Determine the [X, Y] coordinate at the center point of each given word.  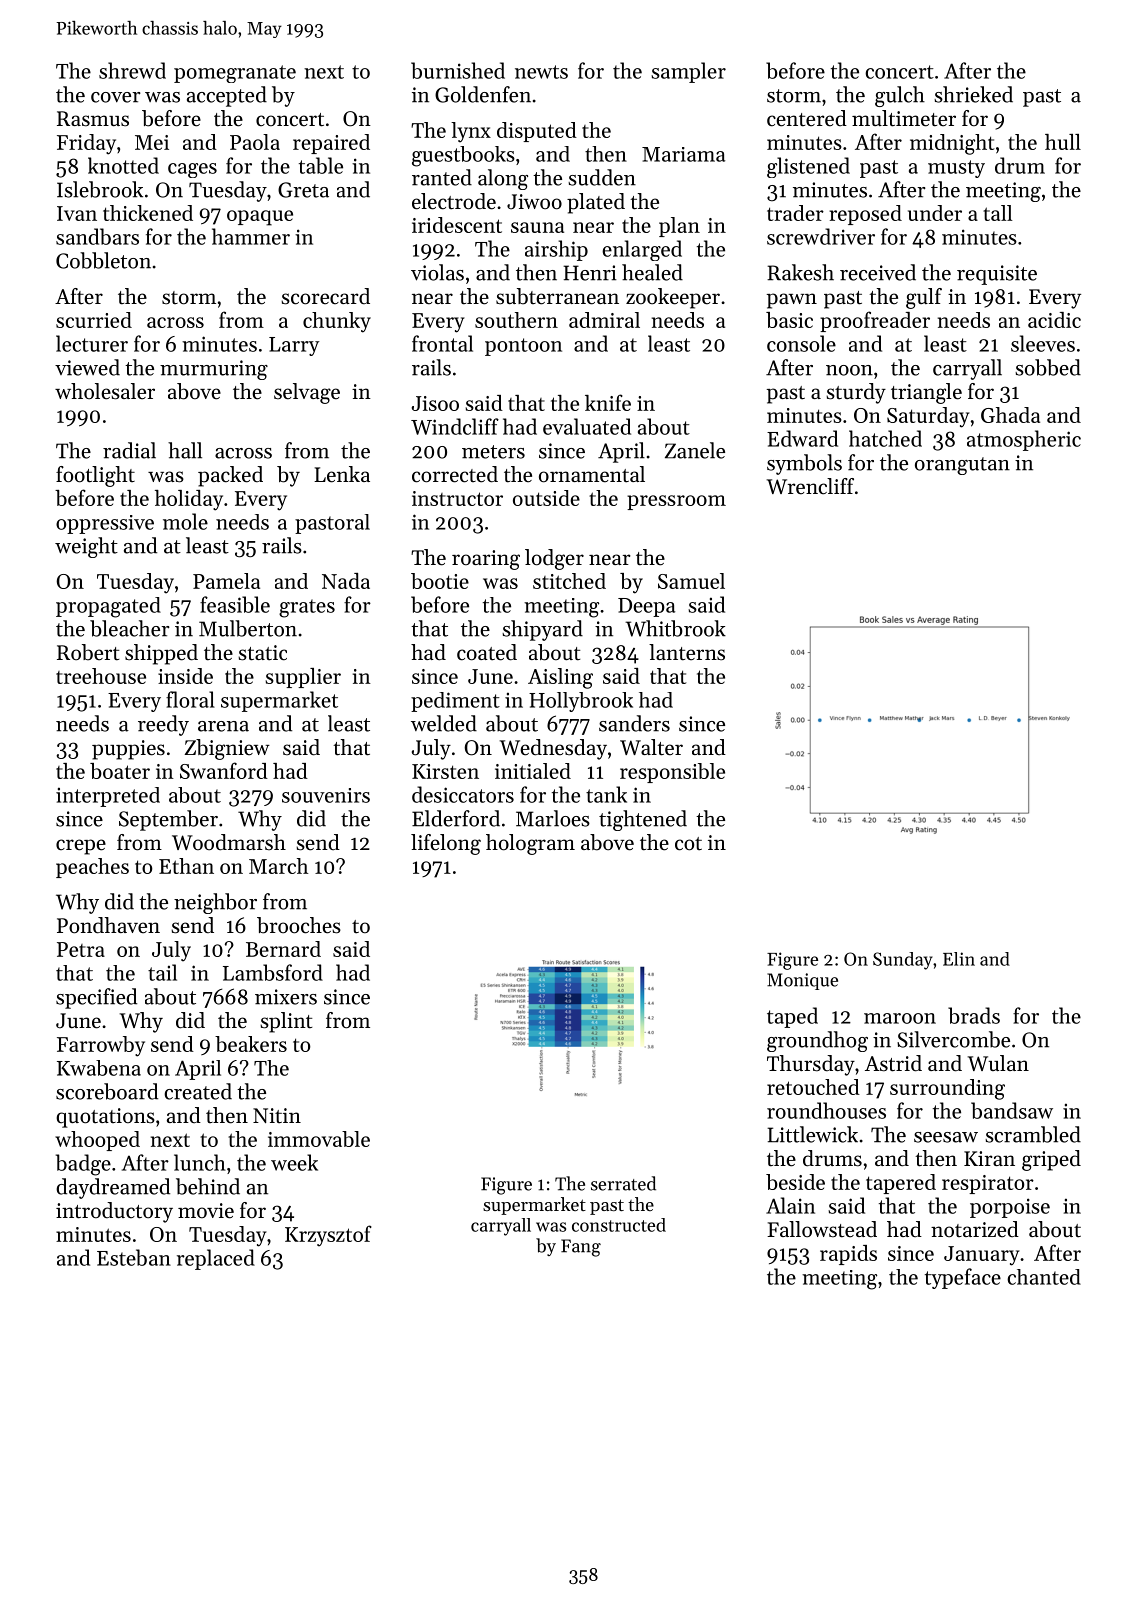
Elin [959, 959]
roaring [486, 560]
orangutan [962, 466]
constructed [619, 1225]
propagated [108, 607]
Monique [802, 981]
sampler [688, 72]
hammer [251, 236]
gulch [900, 96]
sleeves [1043, 343]
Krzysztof [328, 1236]
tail [162, 972]
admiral [604, 320]
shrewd [132, 70]
